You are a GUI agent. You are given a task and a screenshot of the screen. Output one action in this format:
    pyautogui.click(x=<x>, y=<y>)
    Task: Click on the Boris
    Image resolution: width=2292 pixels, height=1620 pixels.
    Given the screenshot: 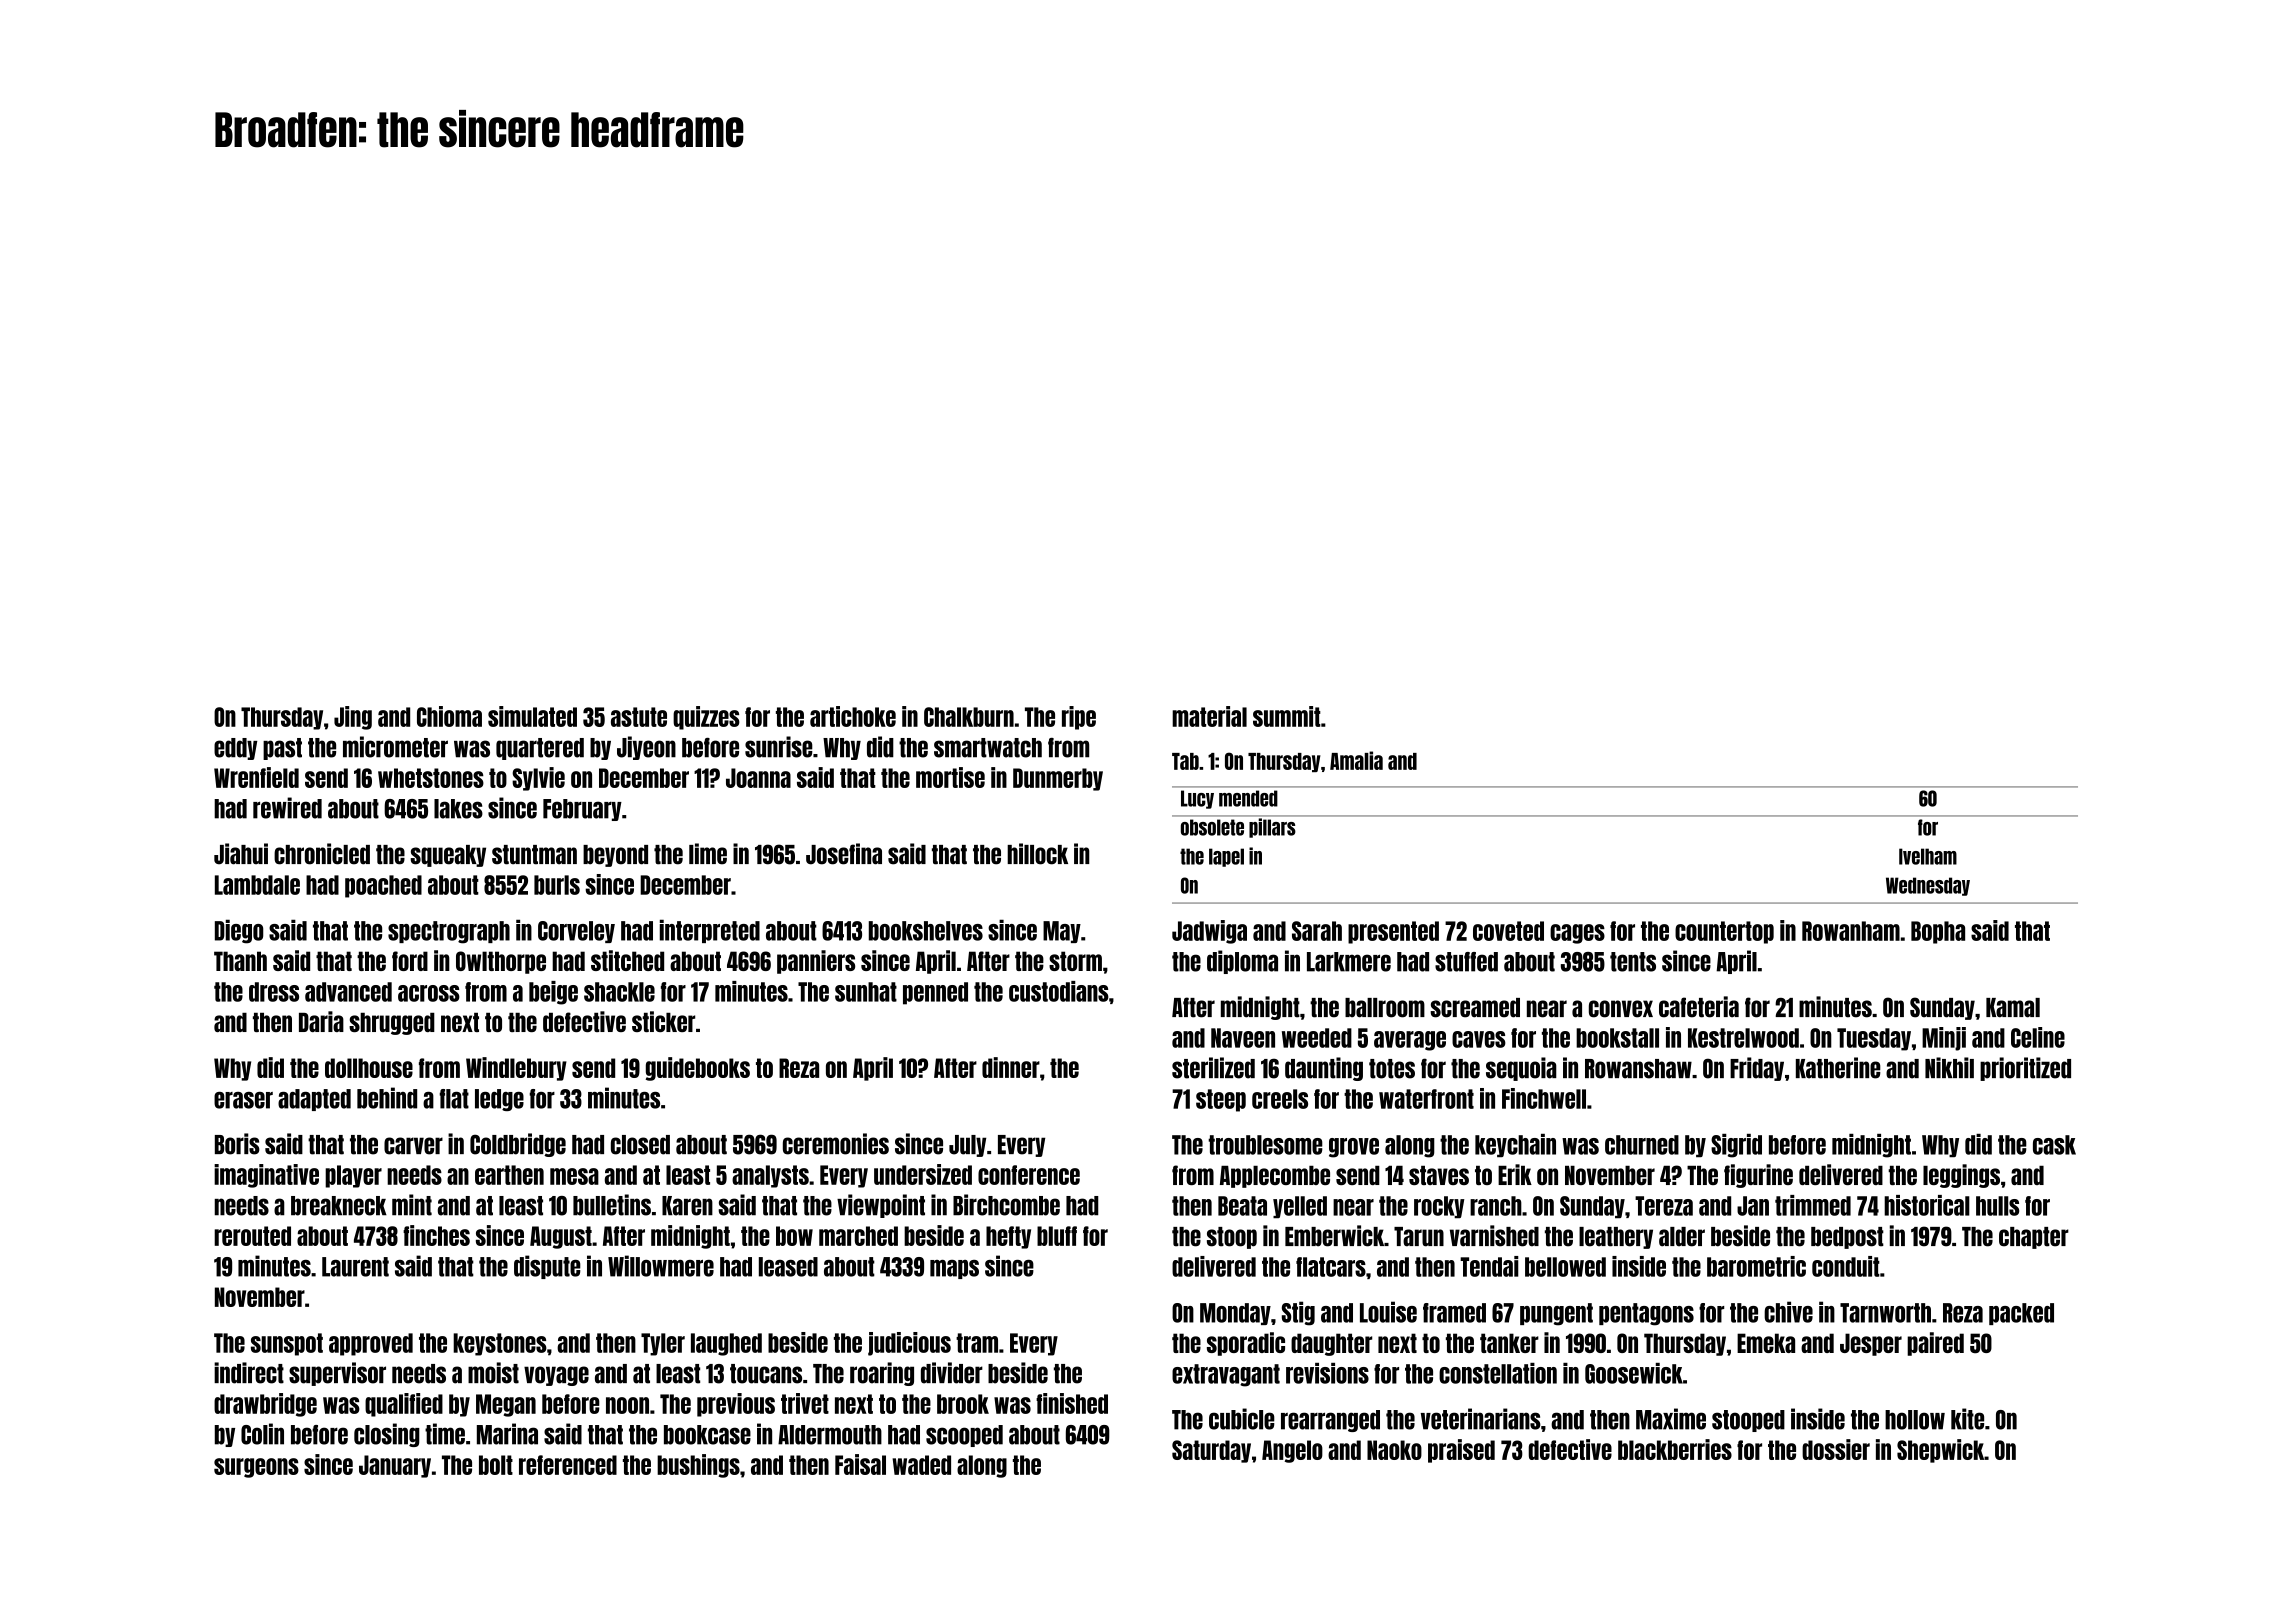 What is the action you would take?
    pyautogui.click(x=237, y=1144)
